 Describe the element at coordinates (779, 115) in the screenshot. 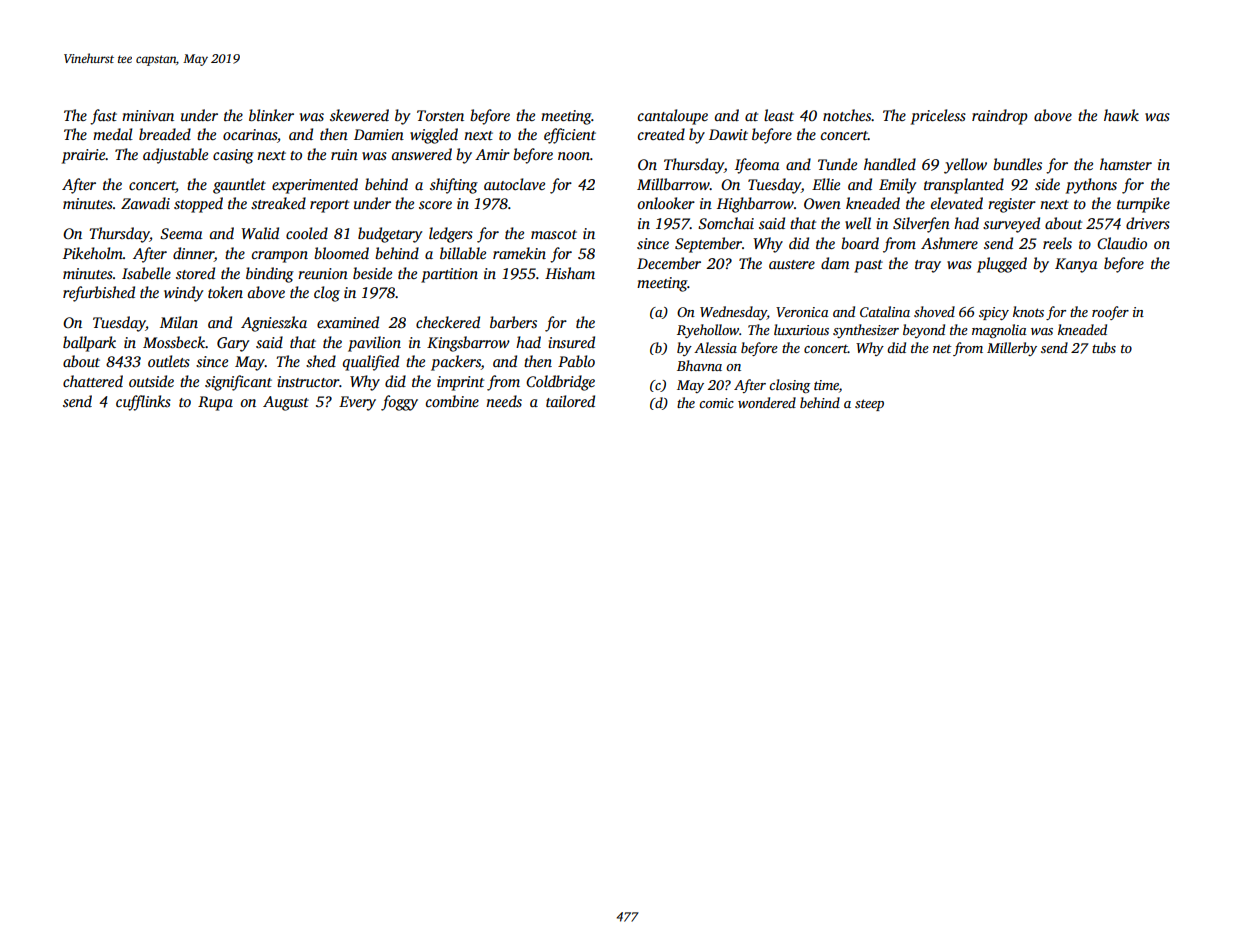

I see `least` at that location.
